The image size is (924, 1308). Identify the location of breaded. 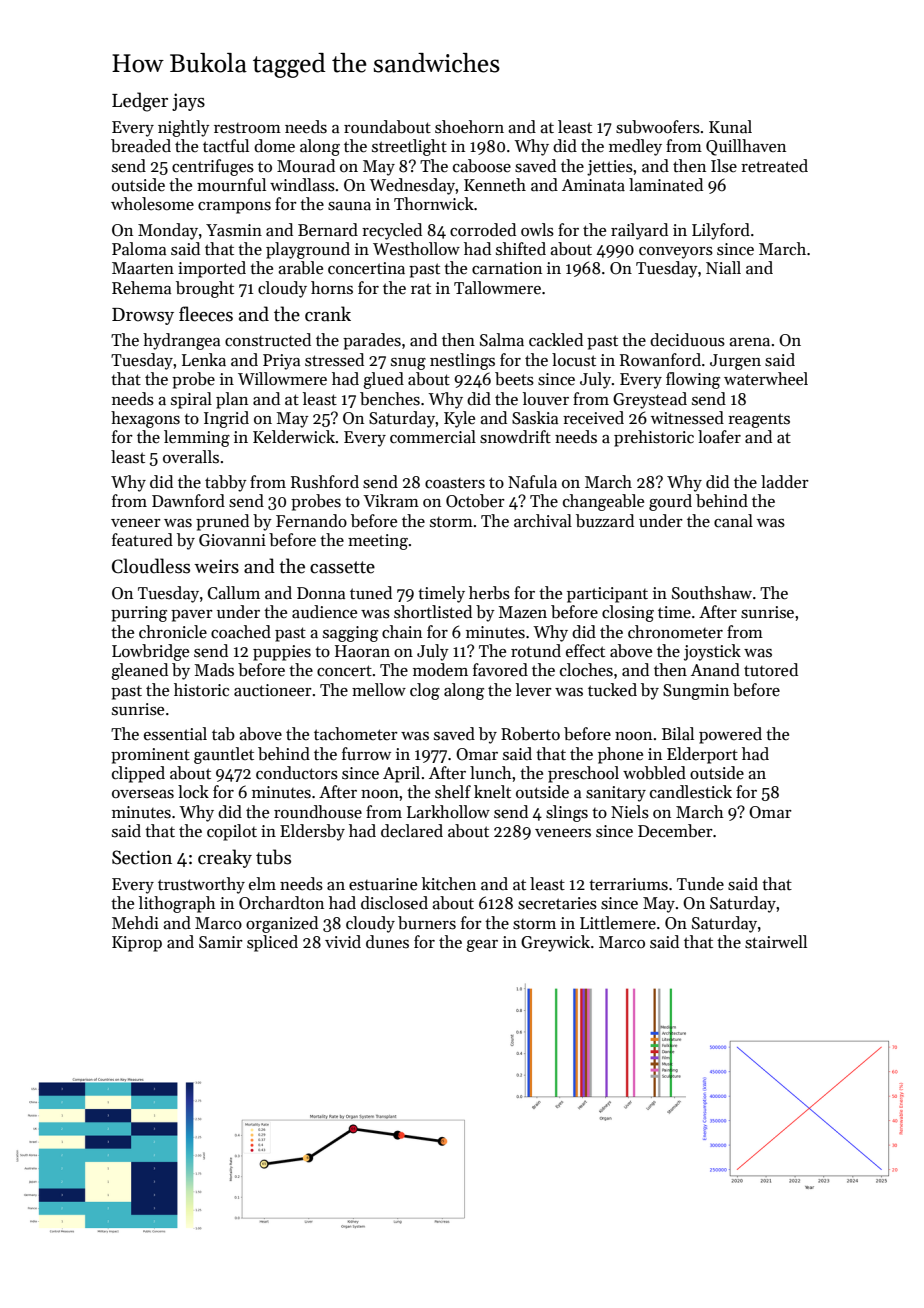
(141, 146).
